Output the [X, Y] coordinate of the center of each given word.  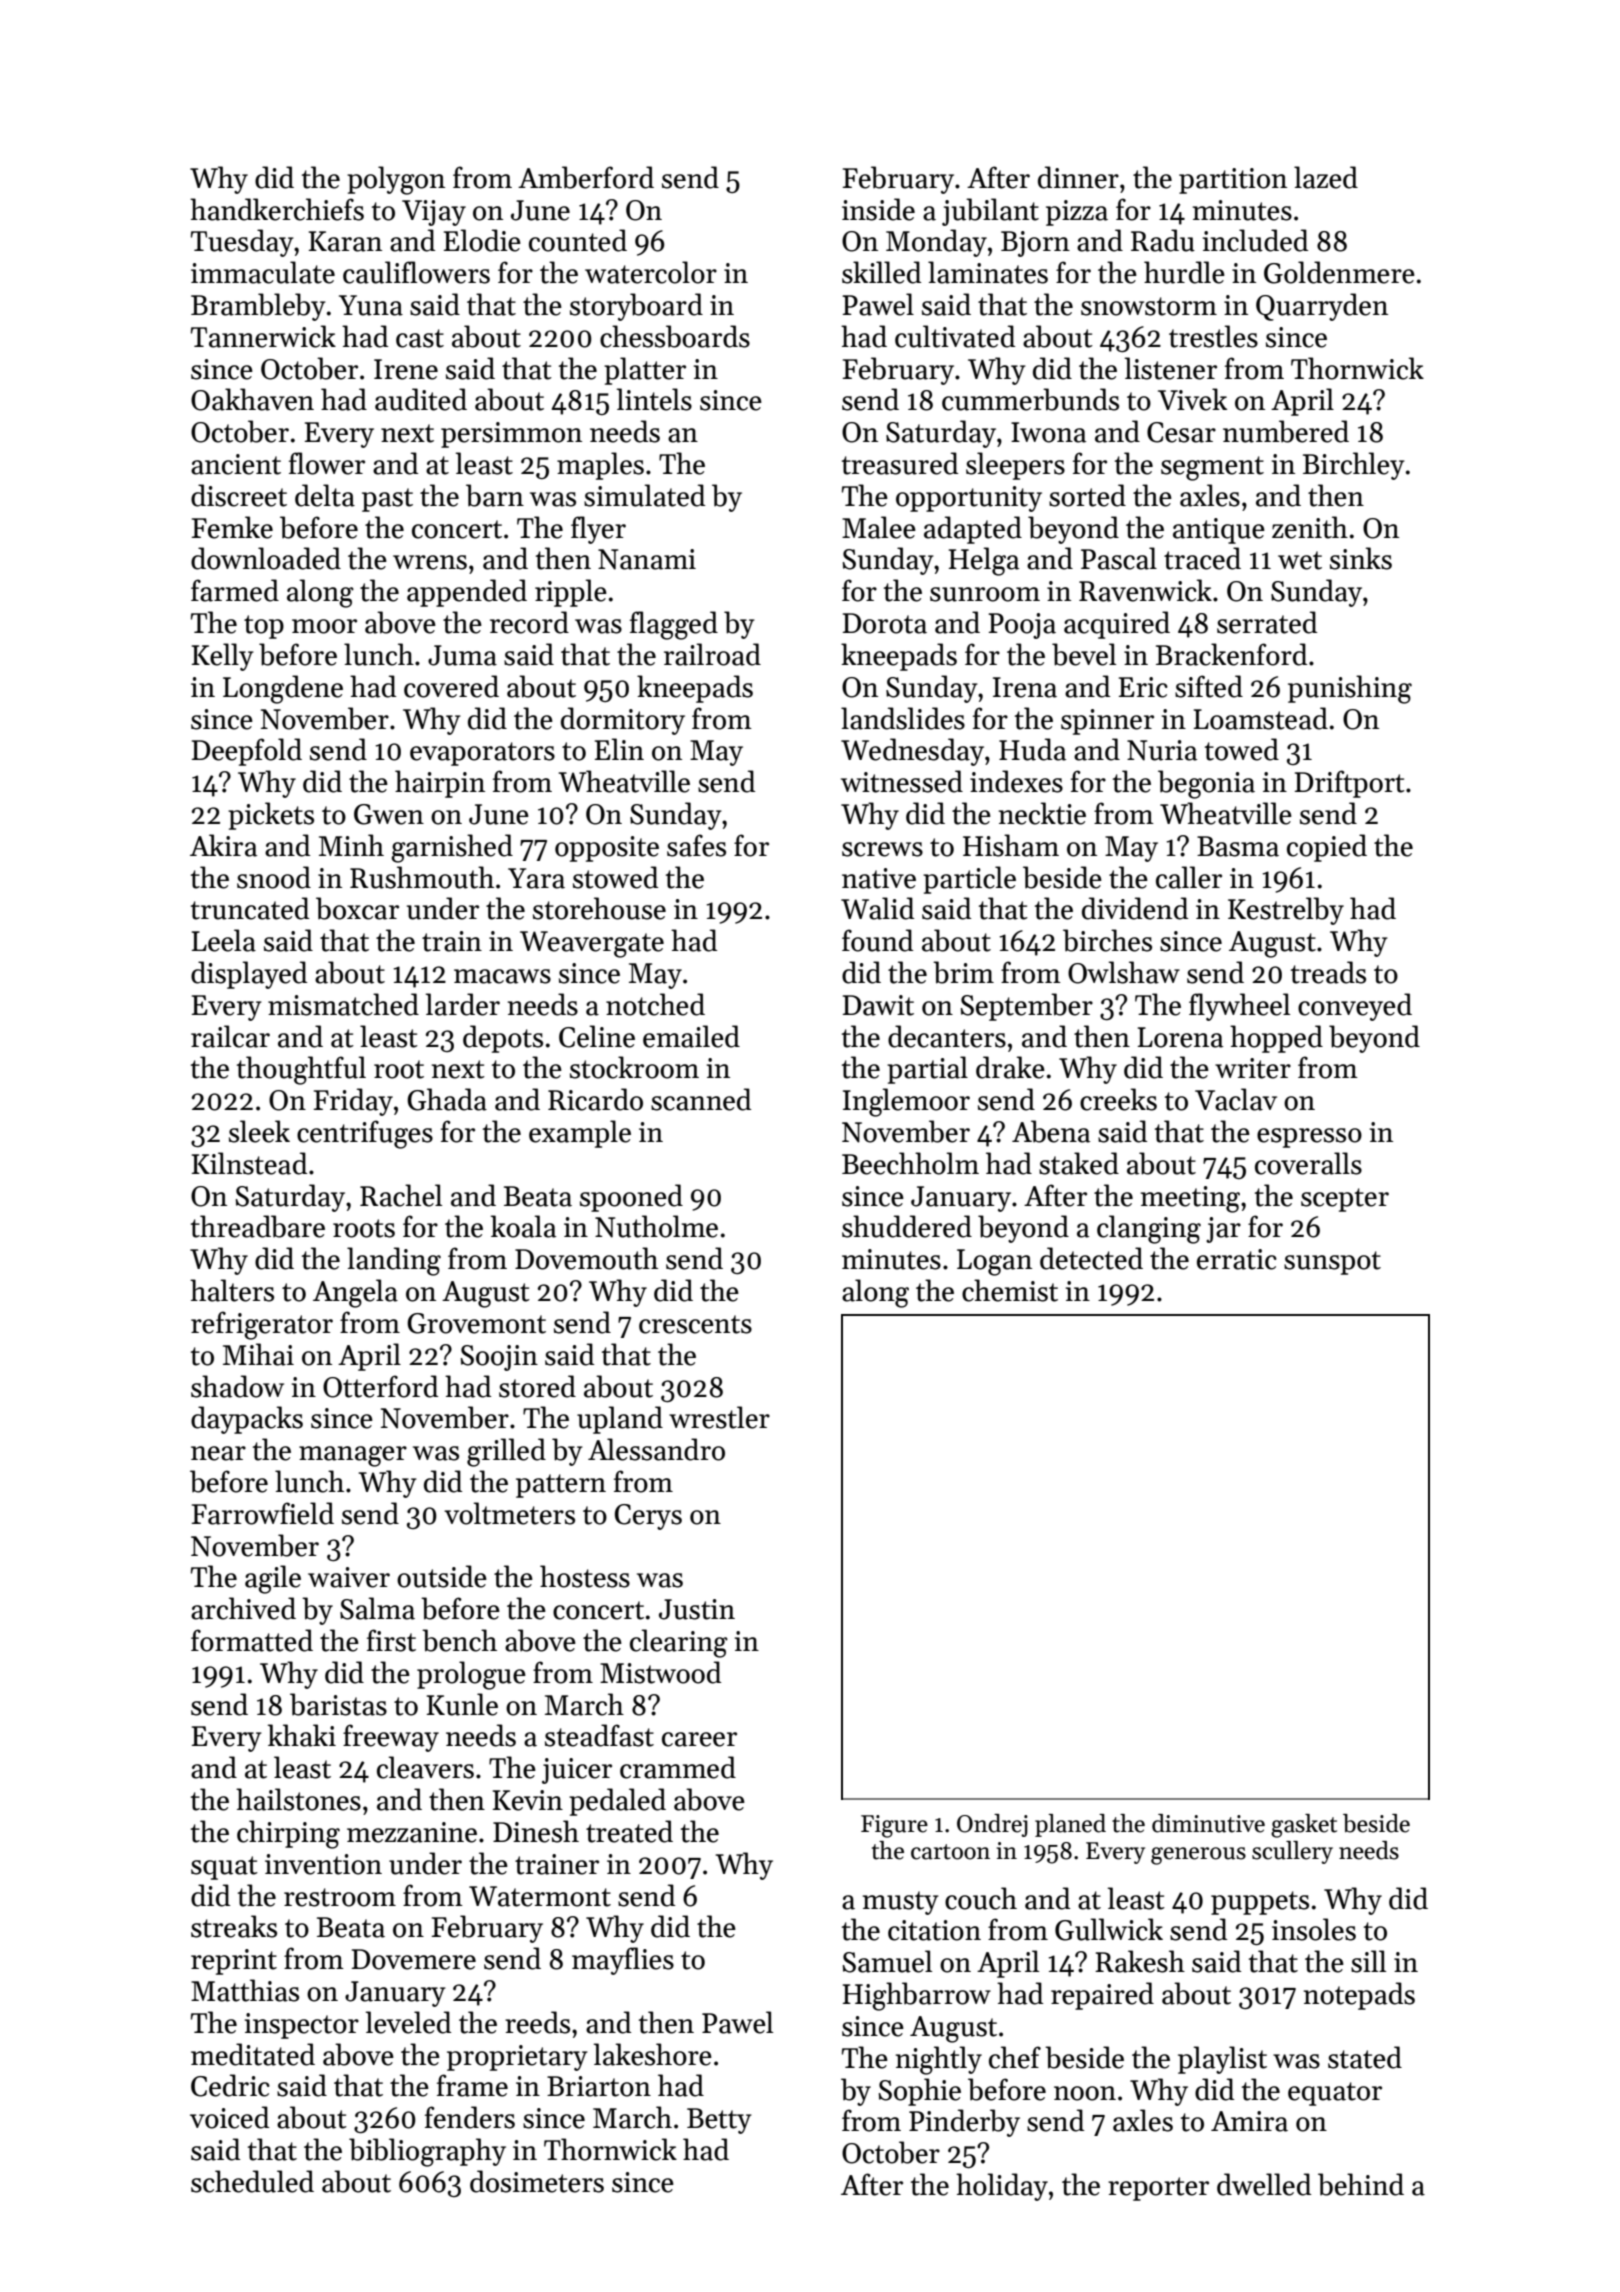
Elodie [482, 240]
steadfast [599, 1735]
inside [878, 209]
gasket [1304, 1826]
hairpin [440, 784]
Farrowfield [263, 1513]
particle [969, 880]
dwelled [1264, 2184]
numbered [1286, 431]
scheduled [252, 2181]
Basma [1238, 846]
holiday [1002, 2187]
